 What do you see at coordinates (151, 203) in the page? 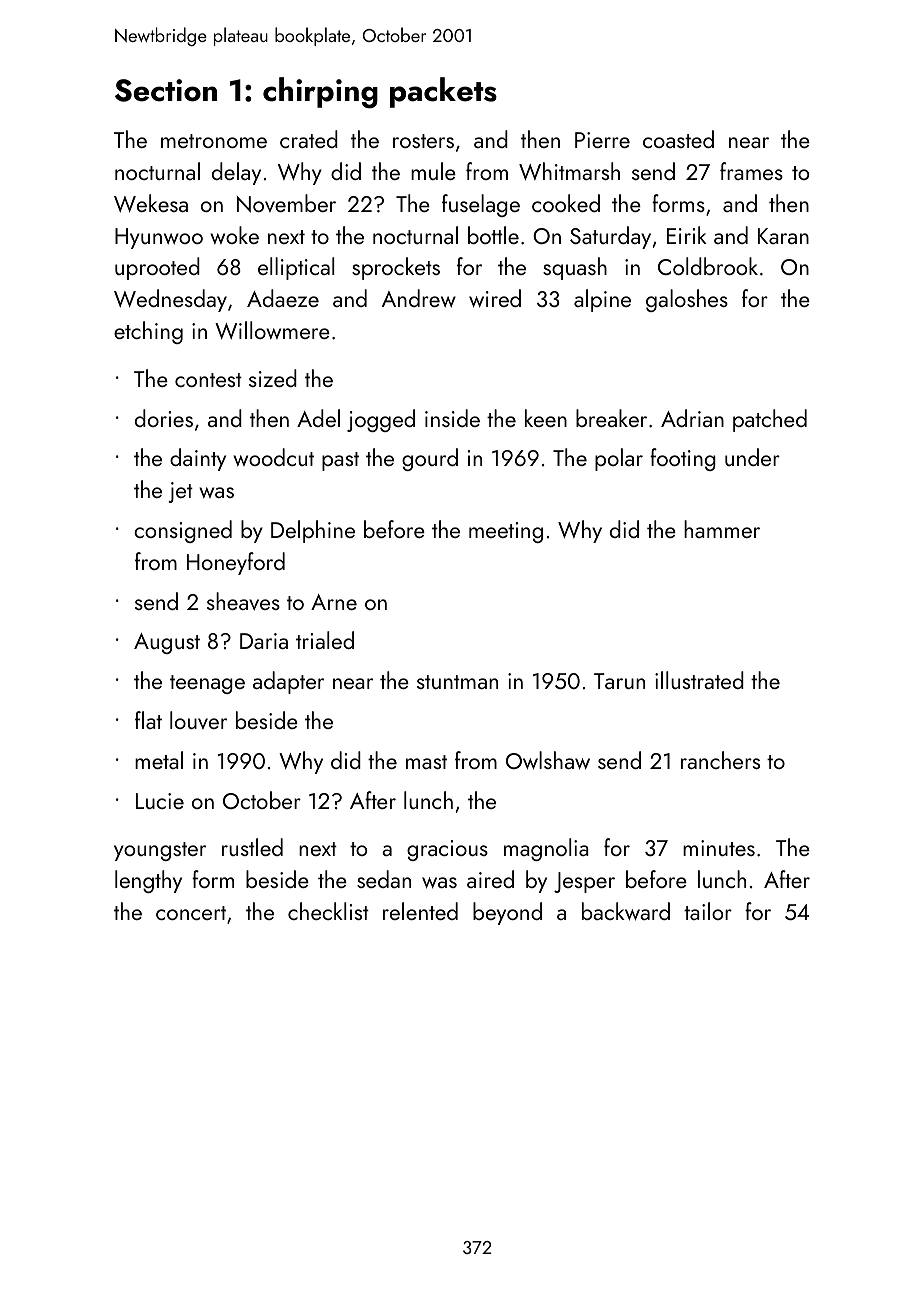
I see `Wekesa` at bounding box center [151, 203].
